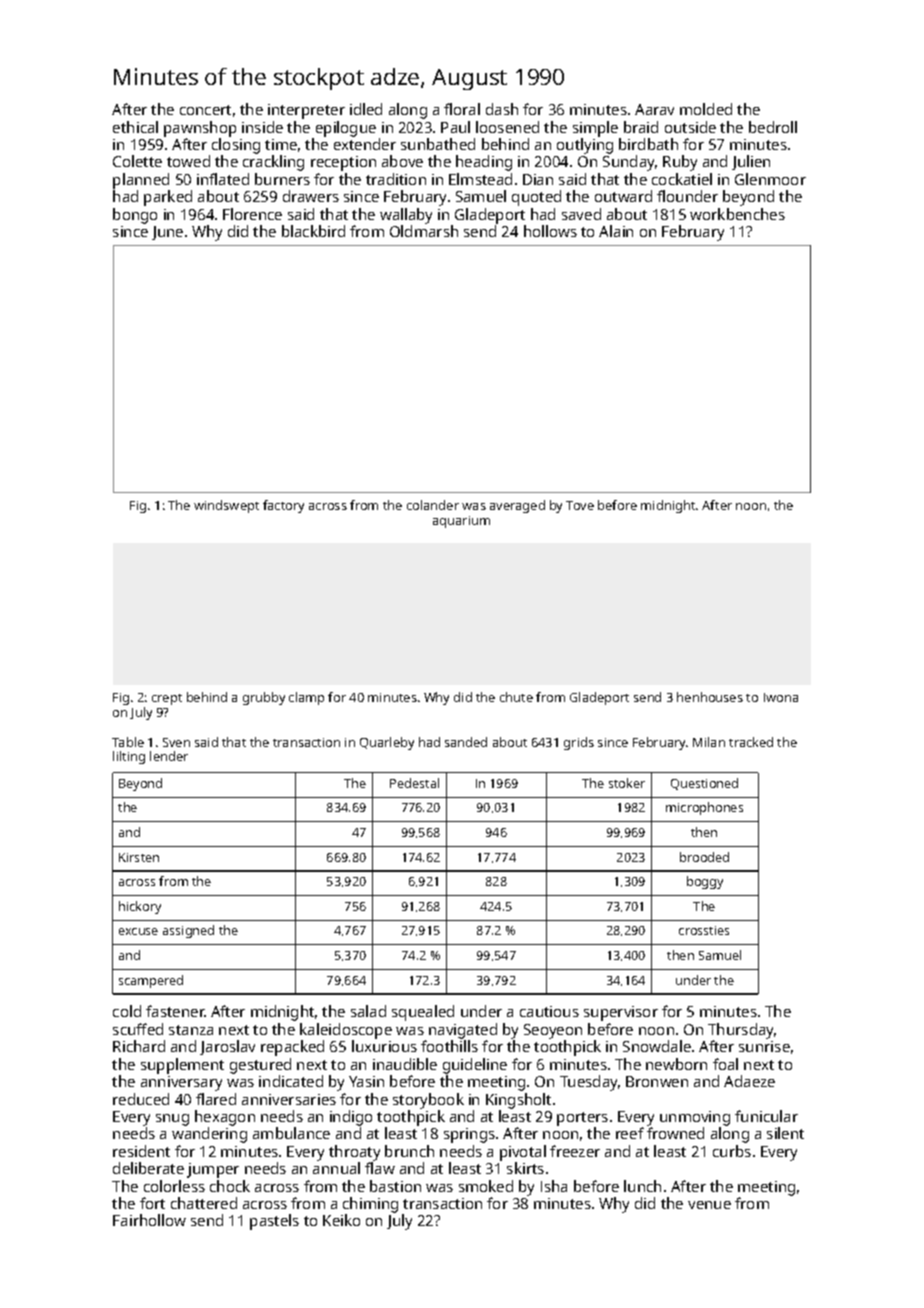  I want to click on workbenches, so click(737, 214).
